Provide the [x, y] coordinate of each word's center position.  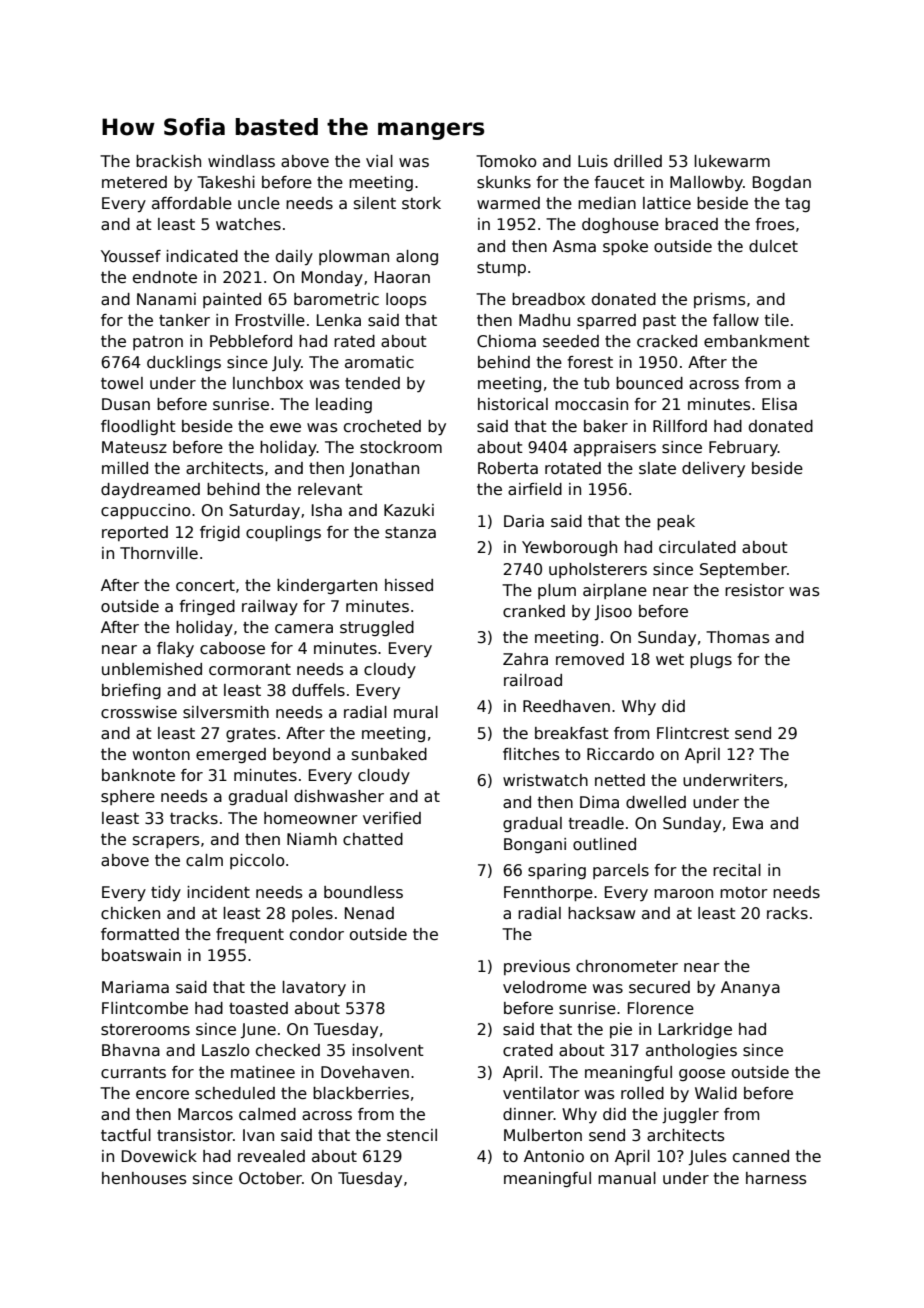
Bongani [535, 845]
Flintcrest [693, 733]
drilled [638, 161]
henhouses [144, 1178]
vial [379, 161]
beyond [301, 755]
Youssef [131, 256]
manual [627, 1178]
